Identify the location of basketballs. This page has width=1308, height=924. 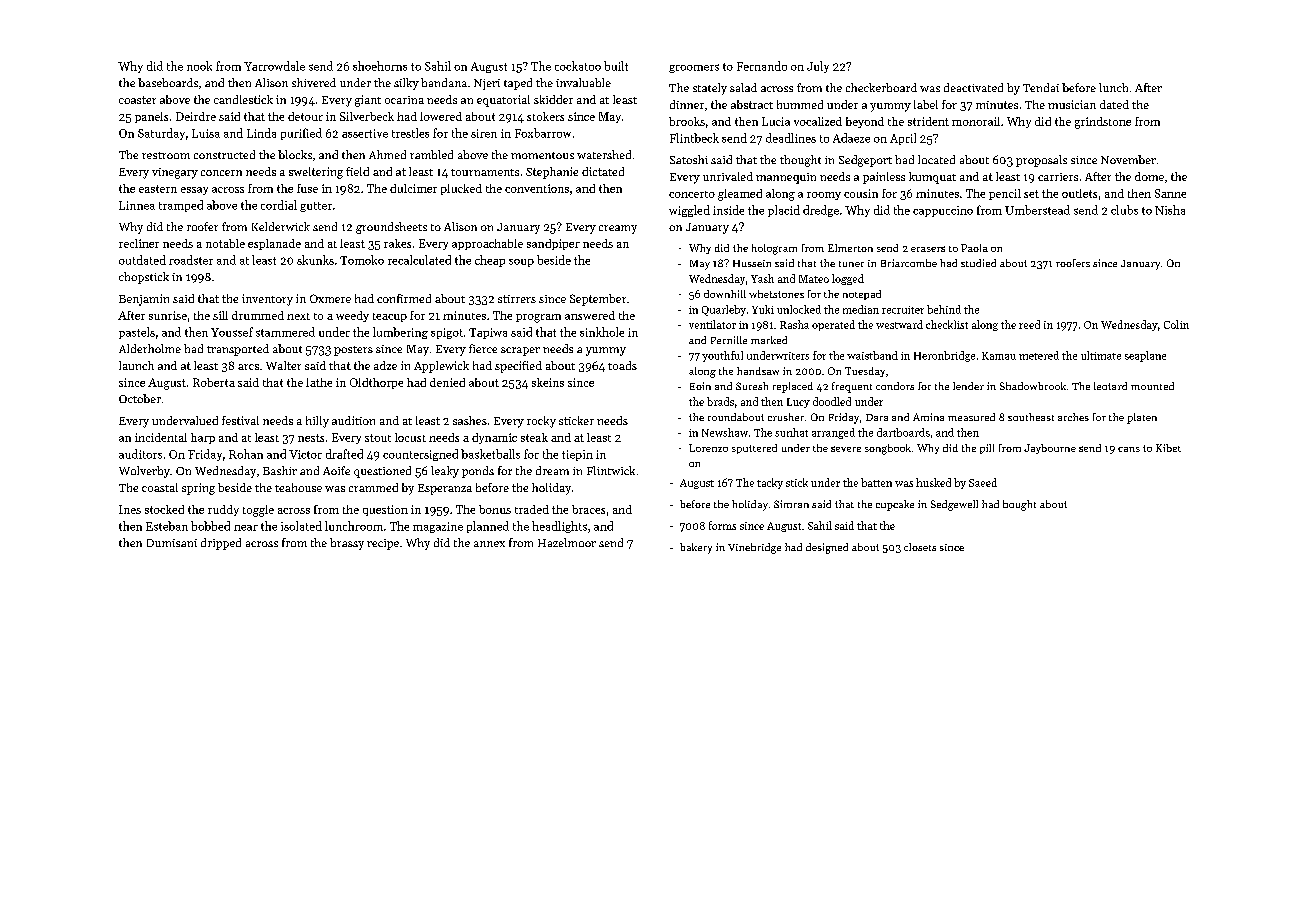
(490, 454).
